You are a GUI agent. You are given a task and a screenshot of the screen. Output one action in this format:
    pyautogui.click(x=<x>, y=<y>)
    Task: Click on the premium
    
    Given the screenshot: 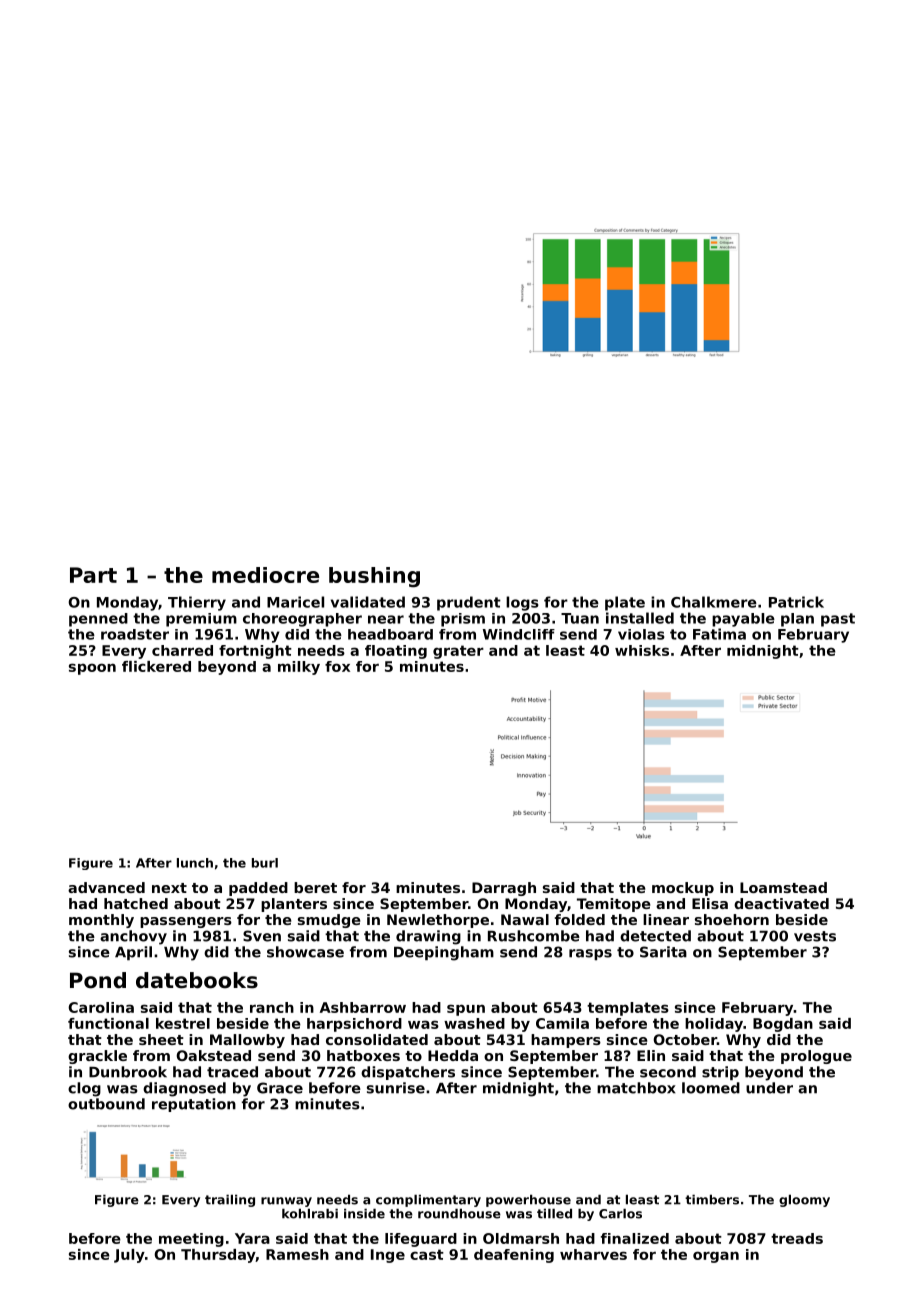 What is the action you would take?
    pyautogui.click(x=201, y=620)
